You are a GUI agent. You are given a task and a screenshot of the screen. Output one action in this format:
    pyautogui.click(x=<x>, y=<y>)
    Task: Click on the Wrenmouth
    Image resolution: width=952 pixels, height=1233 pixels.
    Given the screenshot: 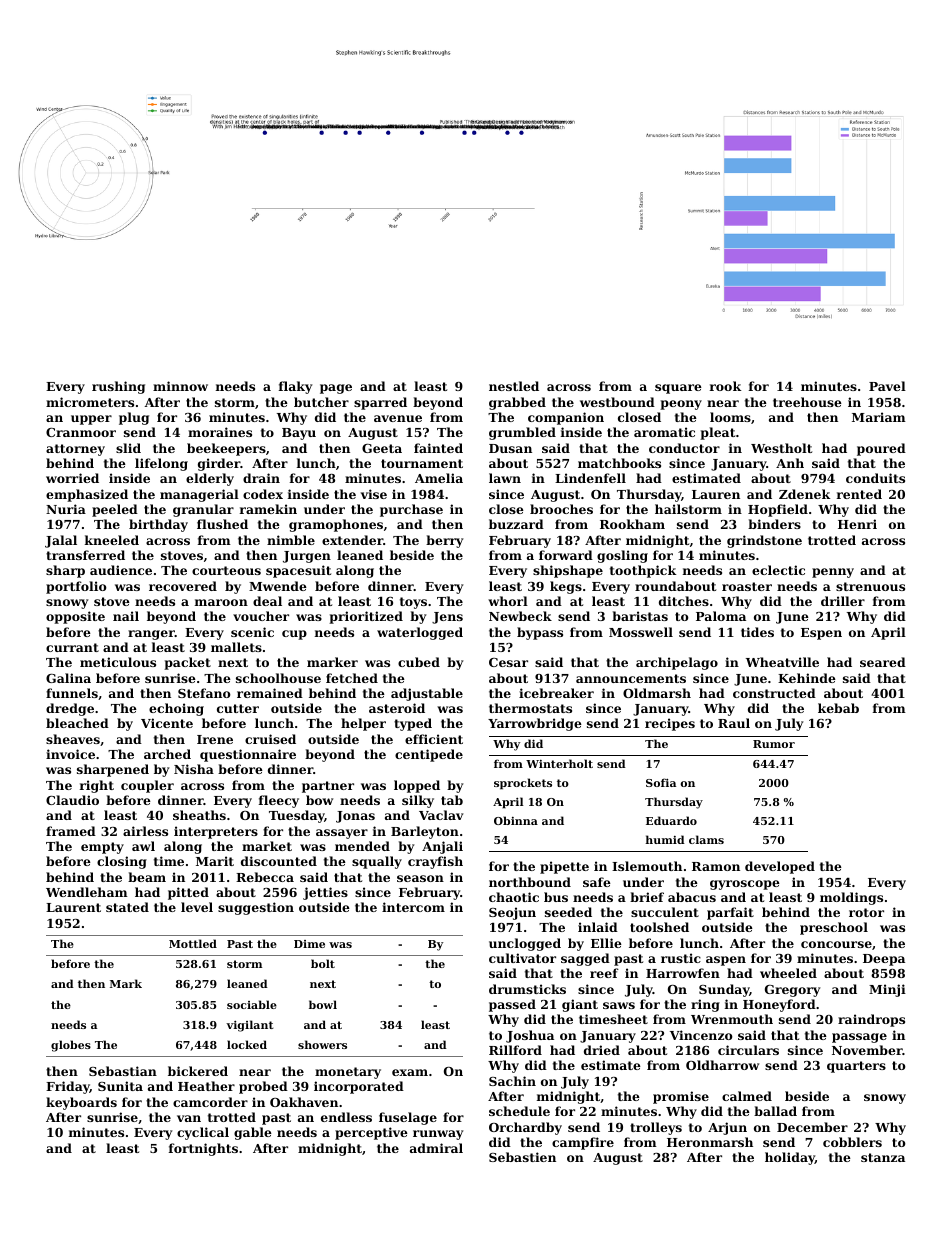 What is the action you would take?
    pyautogui.click(x=732, y=1019)
